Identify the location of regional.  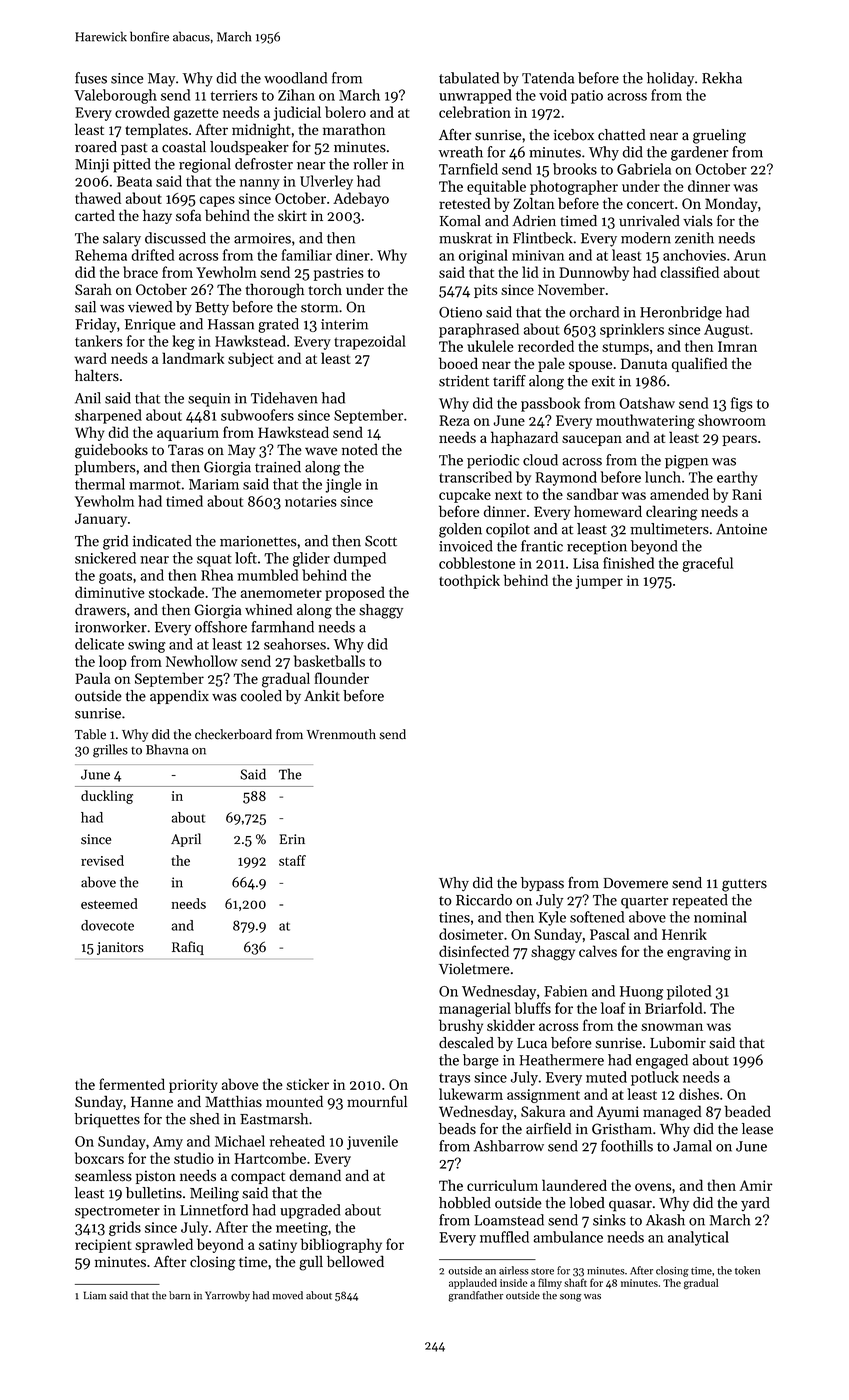
(205, 165).
